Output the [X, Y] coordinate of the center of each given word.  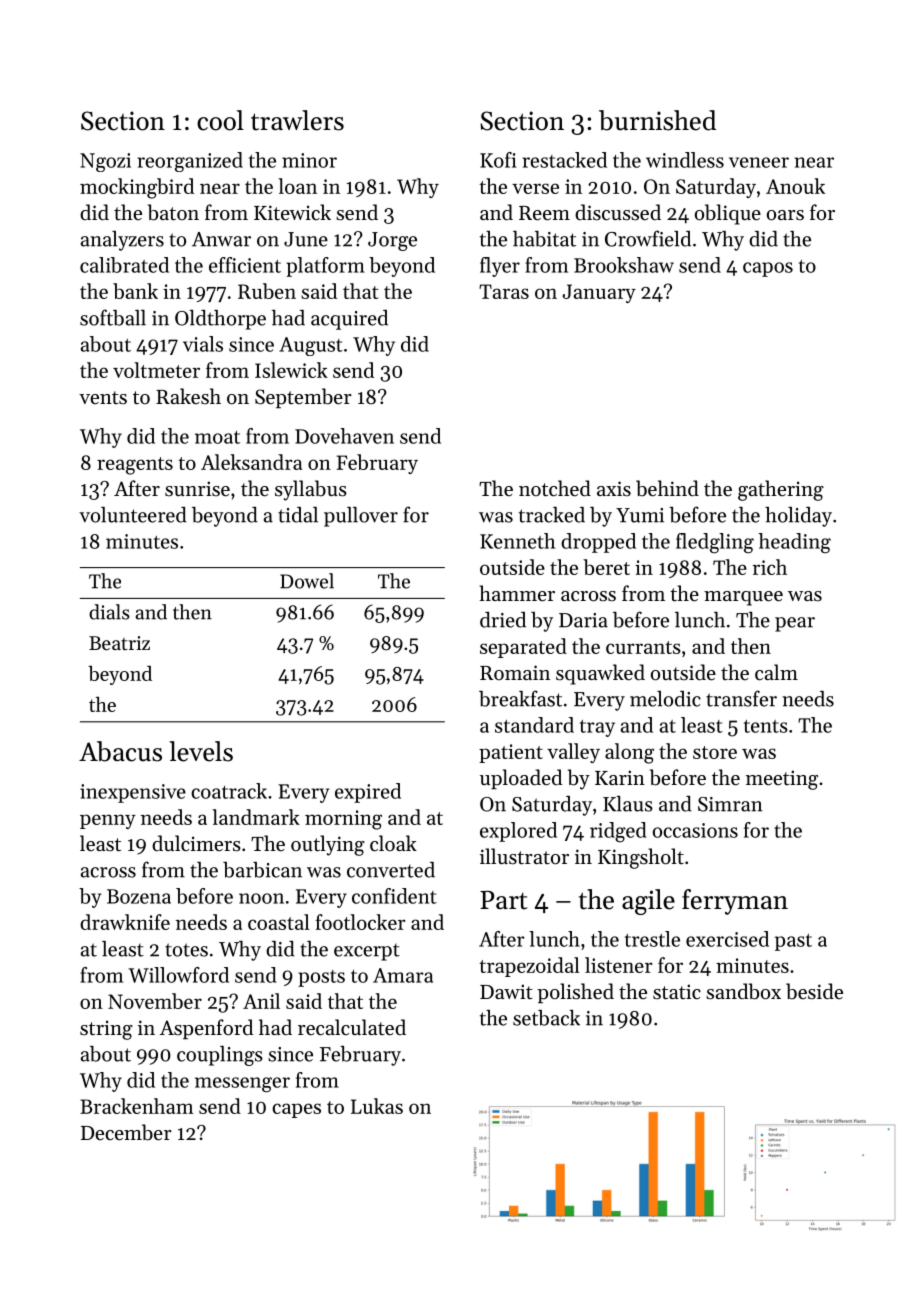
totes [186, 950]
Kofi [498, 160]
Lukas [377, 1106]
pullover [361, 517]
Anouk [795, 186]
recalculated [352, 1027]
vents [103, 397]
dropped [598, 543]
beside [814, 991]
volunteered [133, 515]
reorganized [190, 162]
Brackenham [137, 1106]
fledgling [715, 543]
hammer [517, 593]
